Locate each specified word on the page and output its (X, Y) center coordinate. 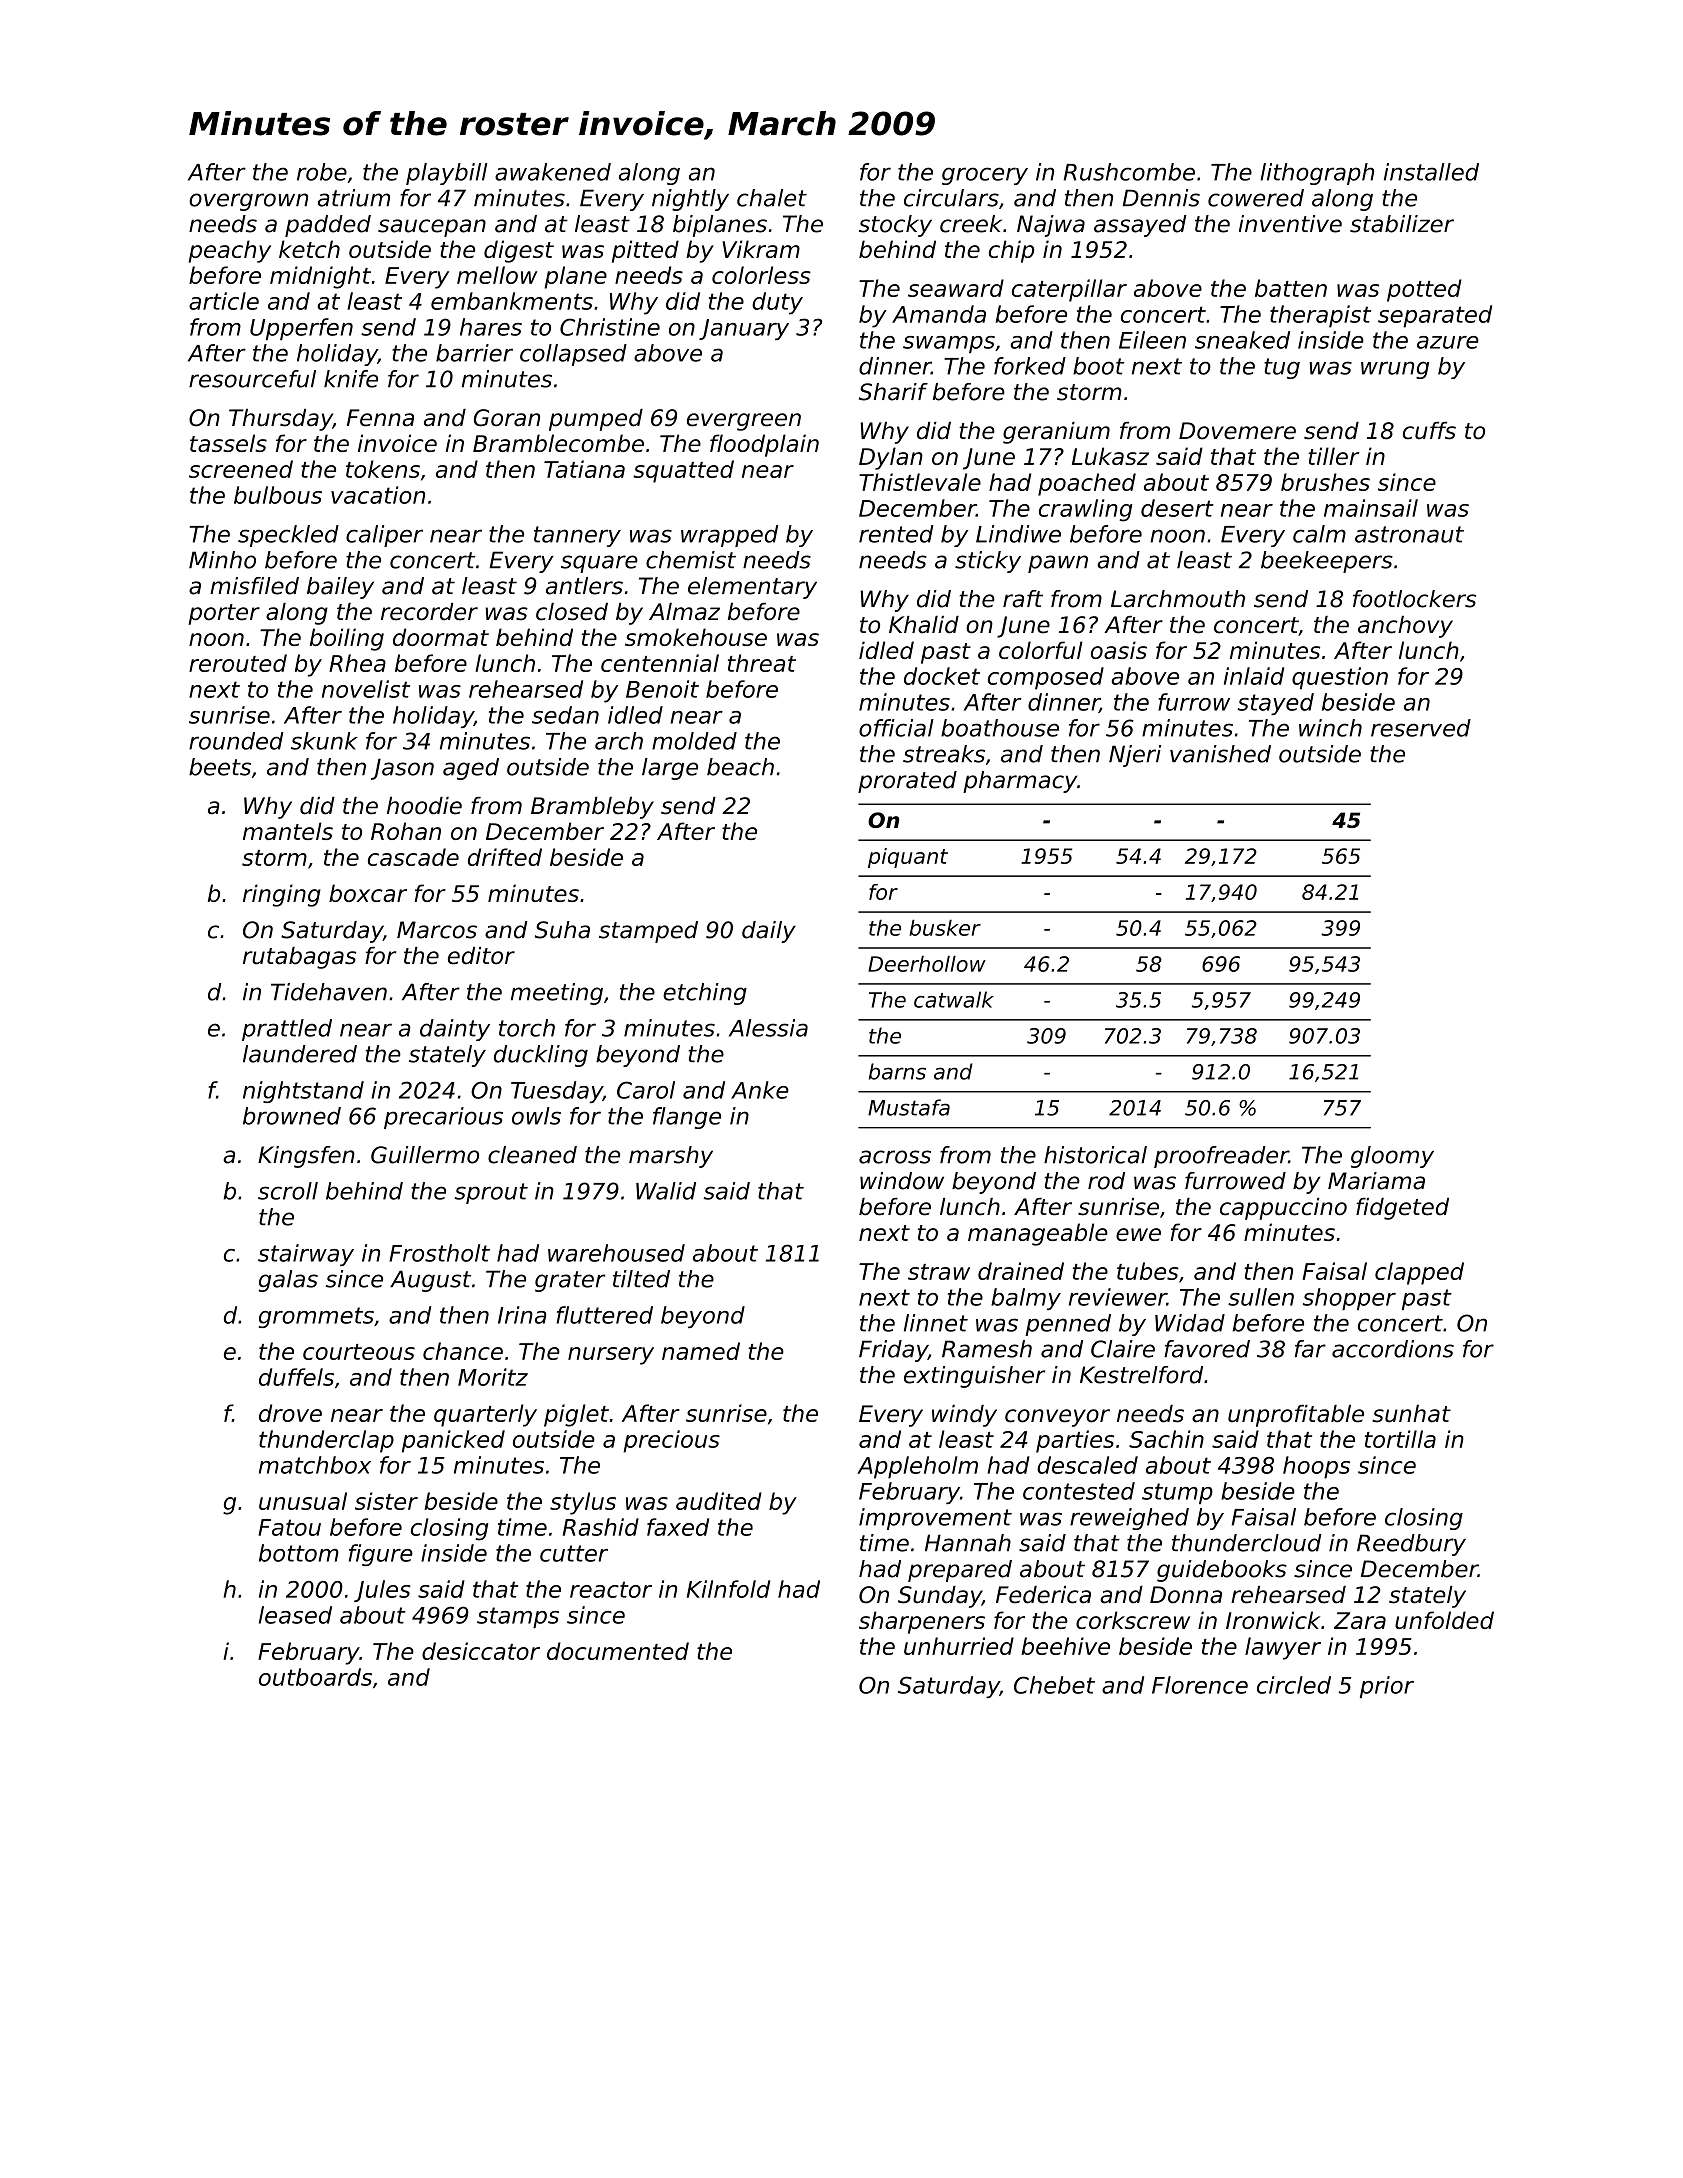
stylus (583, 1503)
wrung (1395, 370)
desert (1177, 508)
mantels (288, 831)
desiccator (481, 1651)
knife (351, 379)
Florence (1200, 1685)
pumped (596, 420)
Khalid (924, 625)
